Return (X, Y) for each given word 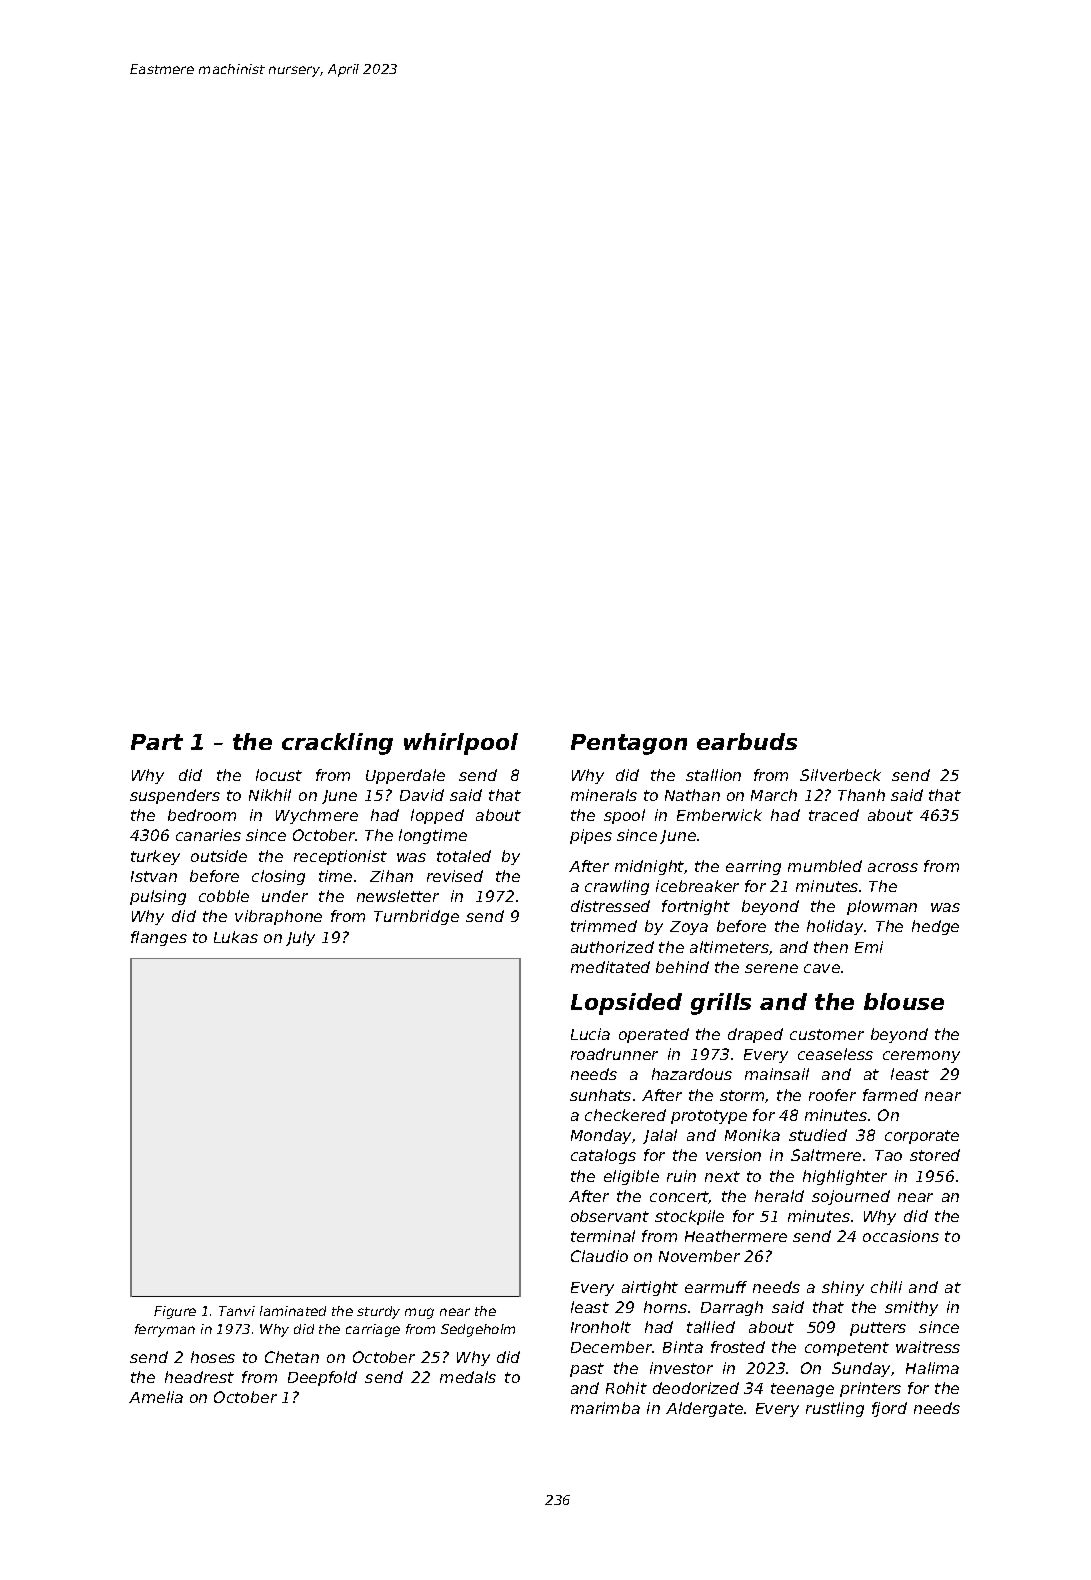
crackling (337, 744)
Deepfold (322, 1378)
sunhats (600, 1095)
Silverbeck (840, 775)
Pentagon (629, 744)
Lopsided (626, 1004)
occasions (901, 1236)
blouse (904, 1001)
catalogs (603, 1156)
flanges (159, 938)
